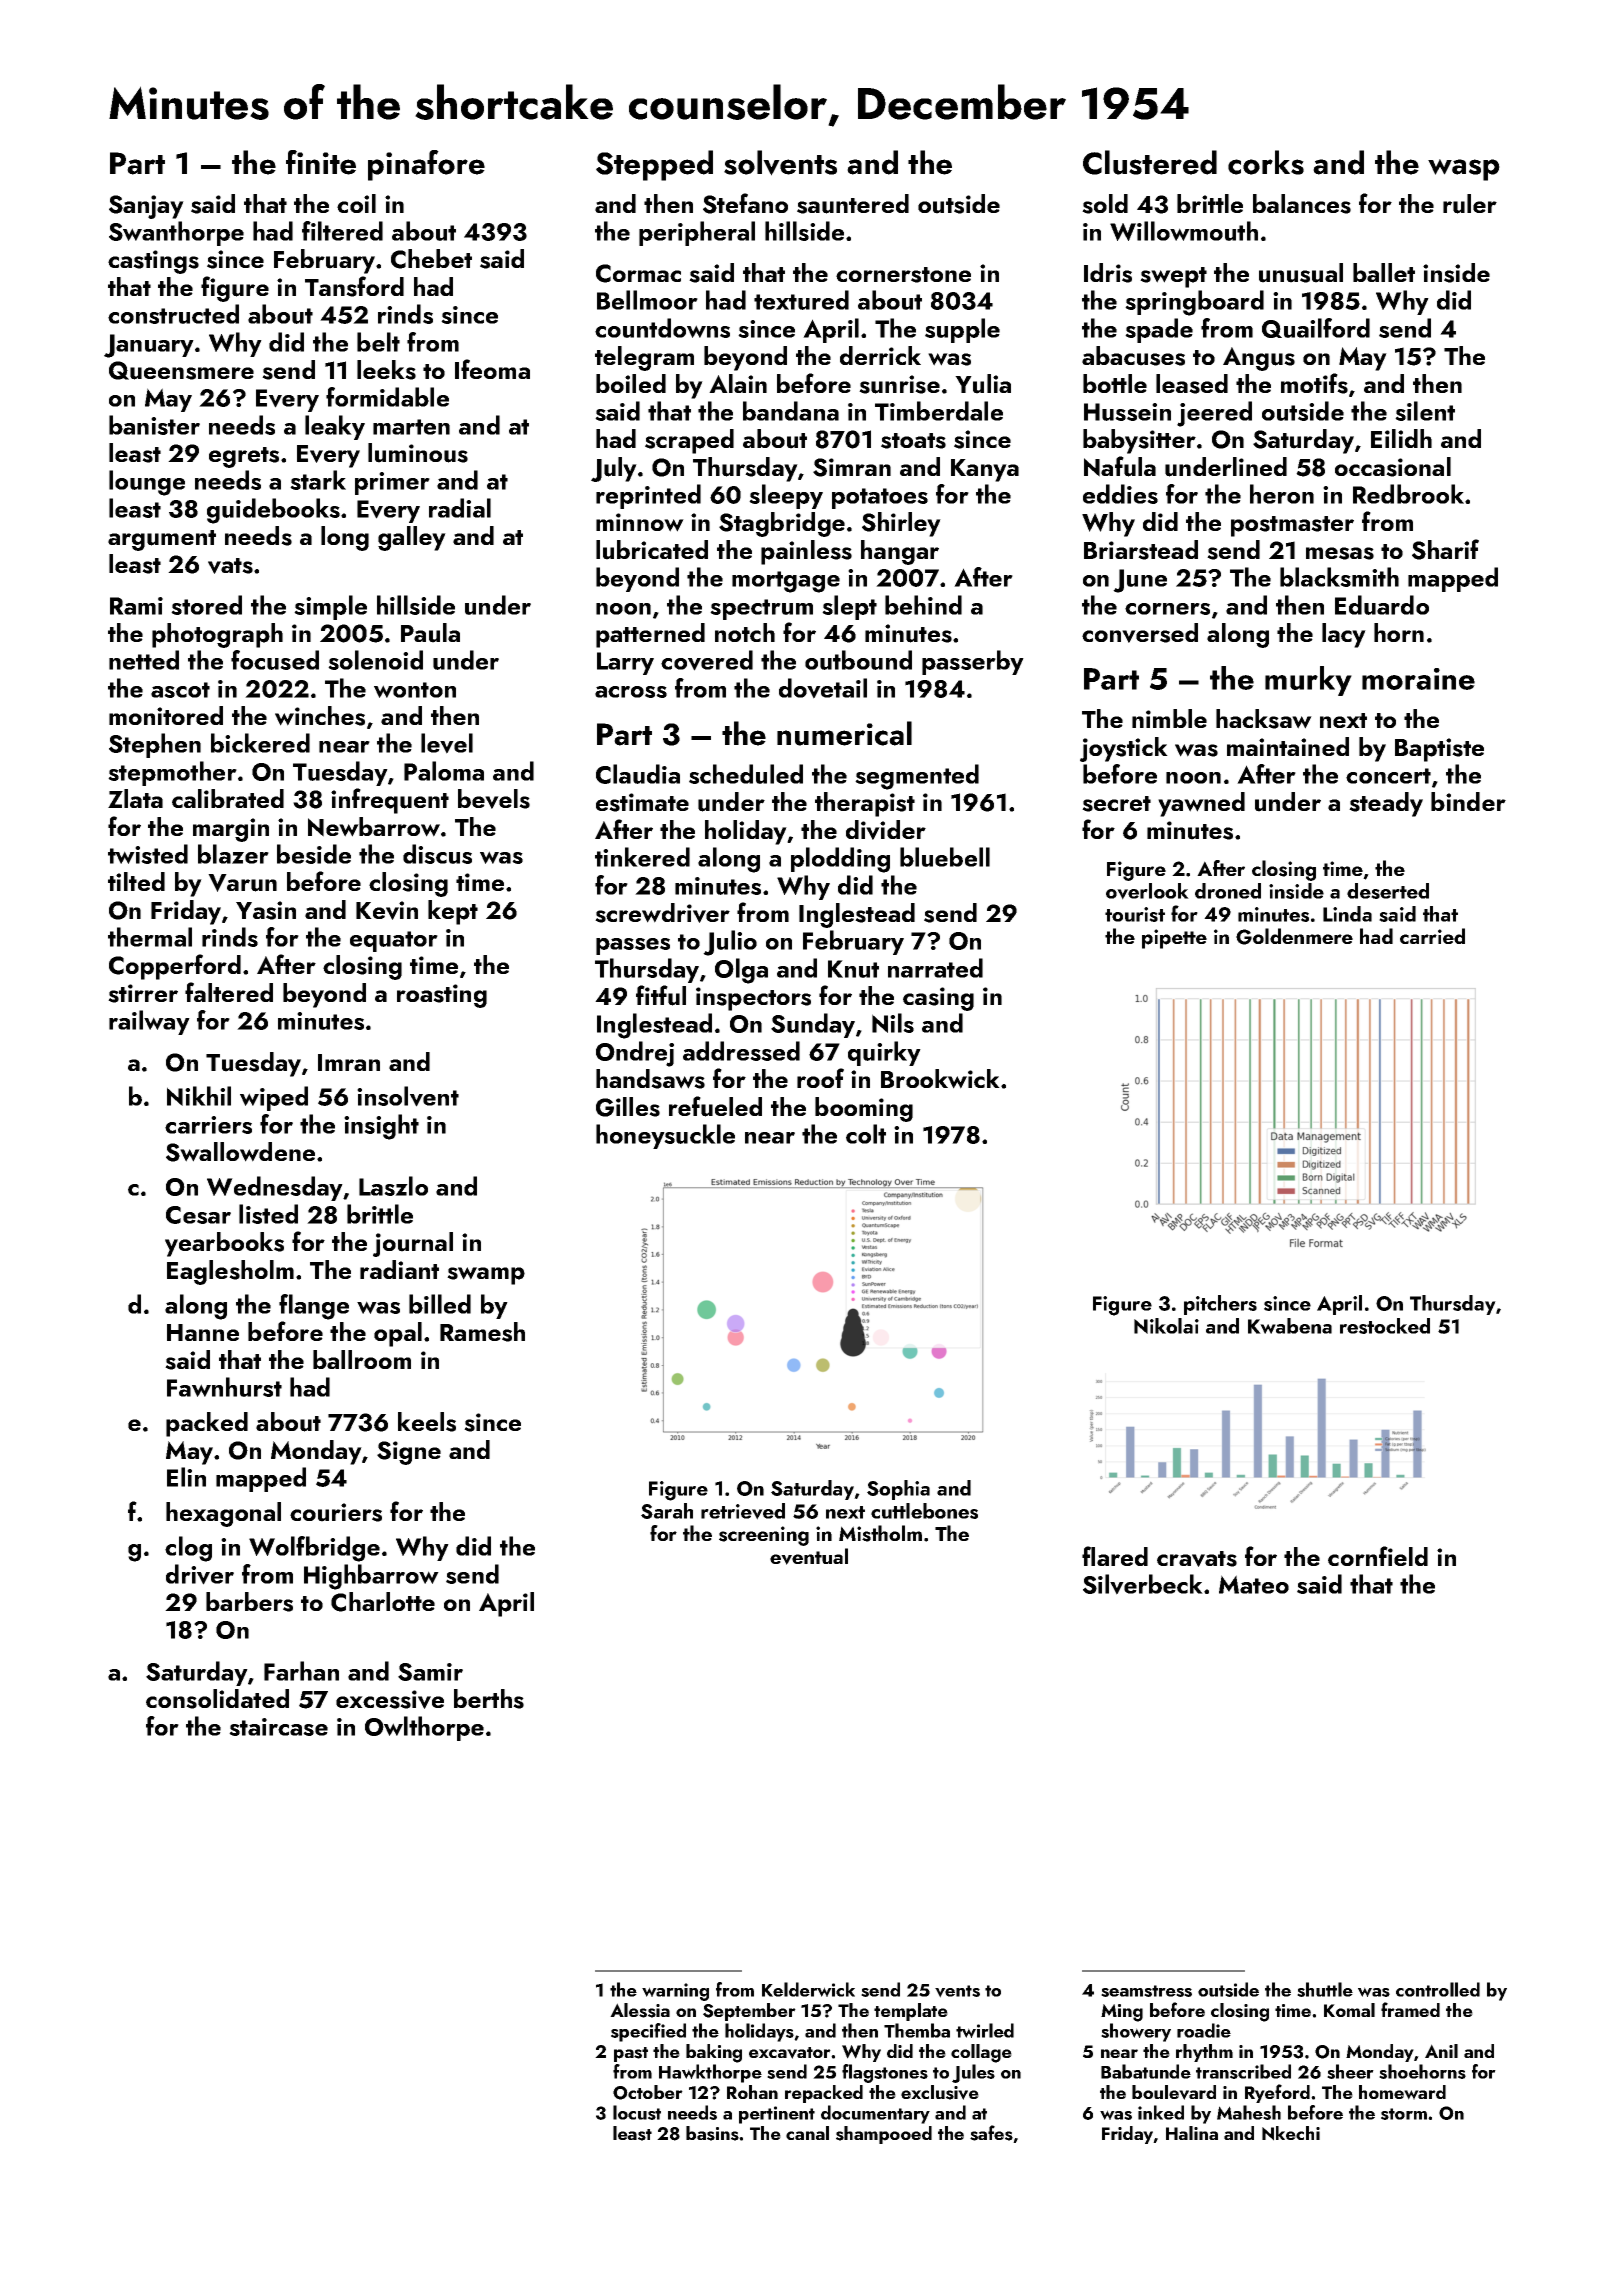  Describe the element at coordinates (424, 1728) in the screenshot. I see `Owlthorpe` at that location.
